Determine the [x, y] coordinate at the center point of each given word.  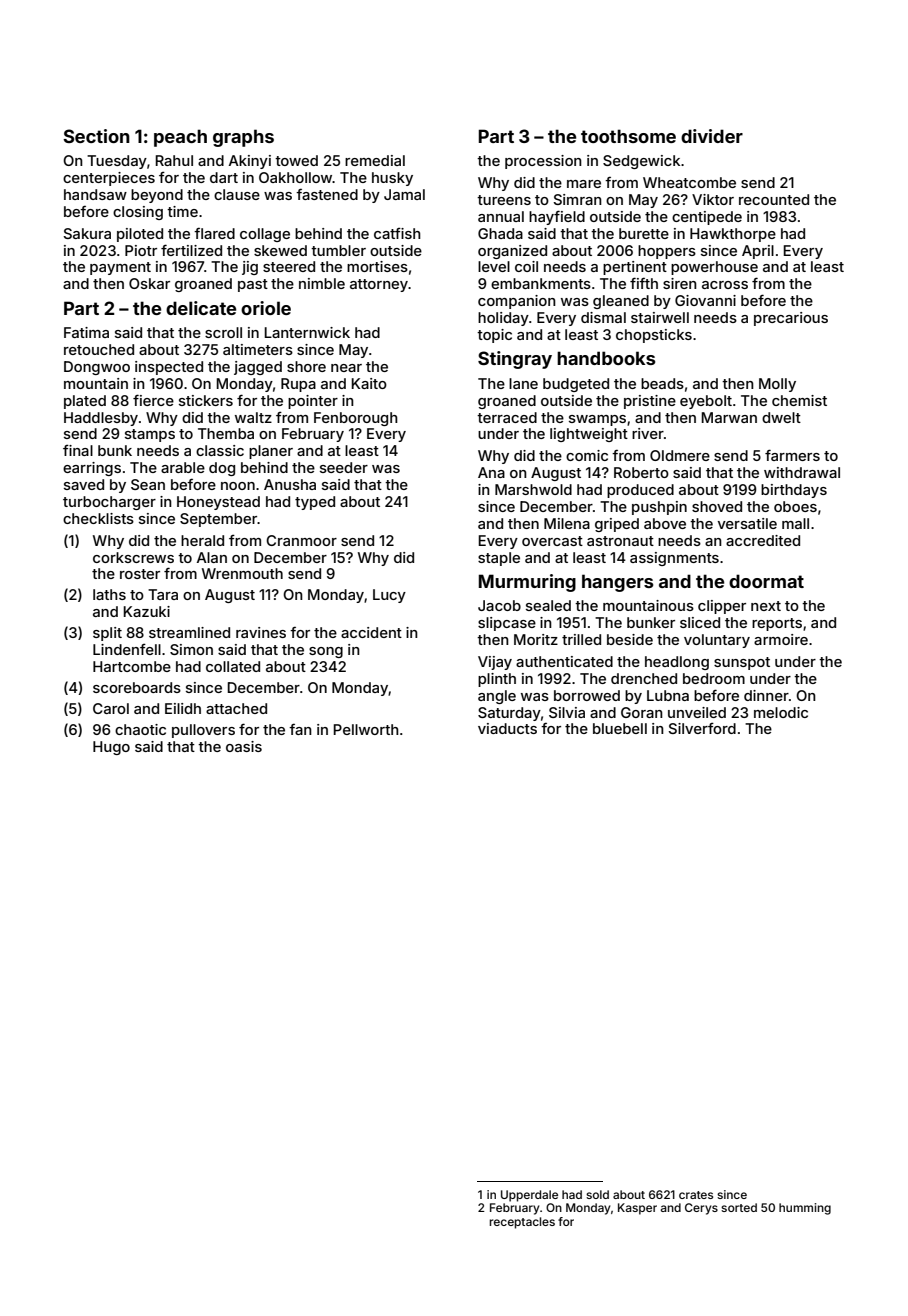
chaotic [140, 729]
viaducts [507, 728]
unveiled [697, 712]
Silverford [702, 728]
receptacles [522, 1223]
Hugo [111, 748]
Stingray [515, 360]
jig [250, 268]
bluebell [620, 728]
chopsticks [654, 336]
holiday [503, 319]
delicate [201, 308]
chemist [799, 400]
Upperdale [529, 1196]
